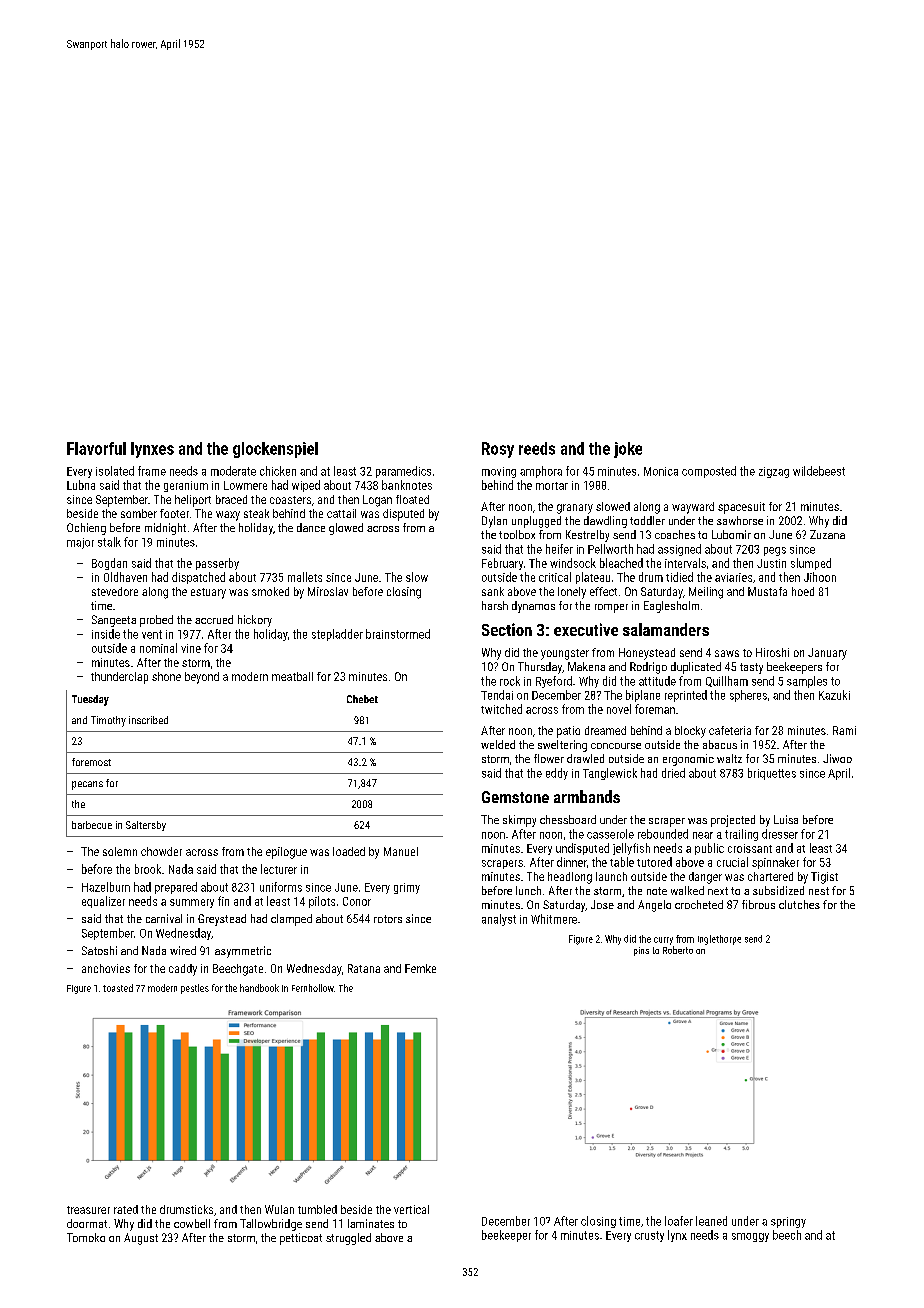  Describe the element at coordinates (306, 486) in the document. I see `wiped` at that location.
